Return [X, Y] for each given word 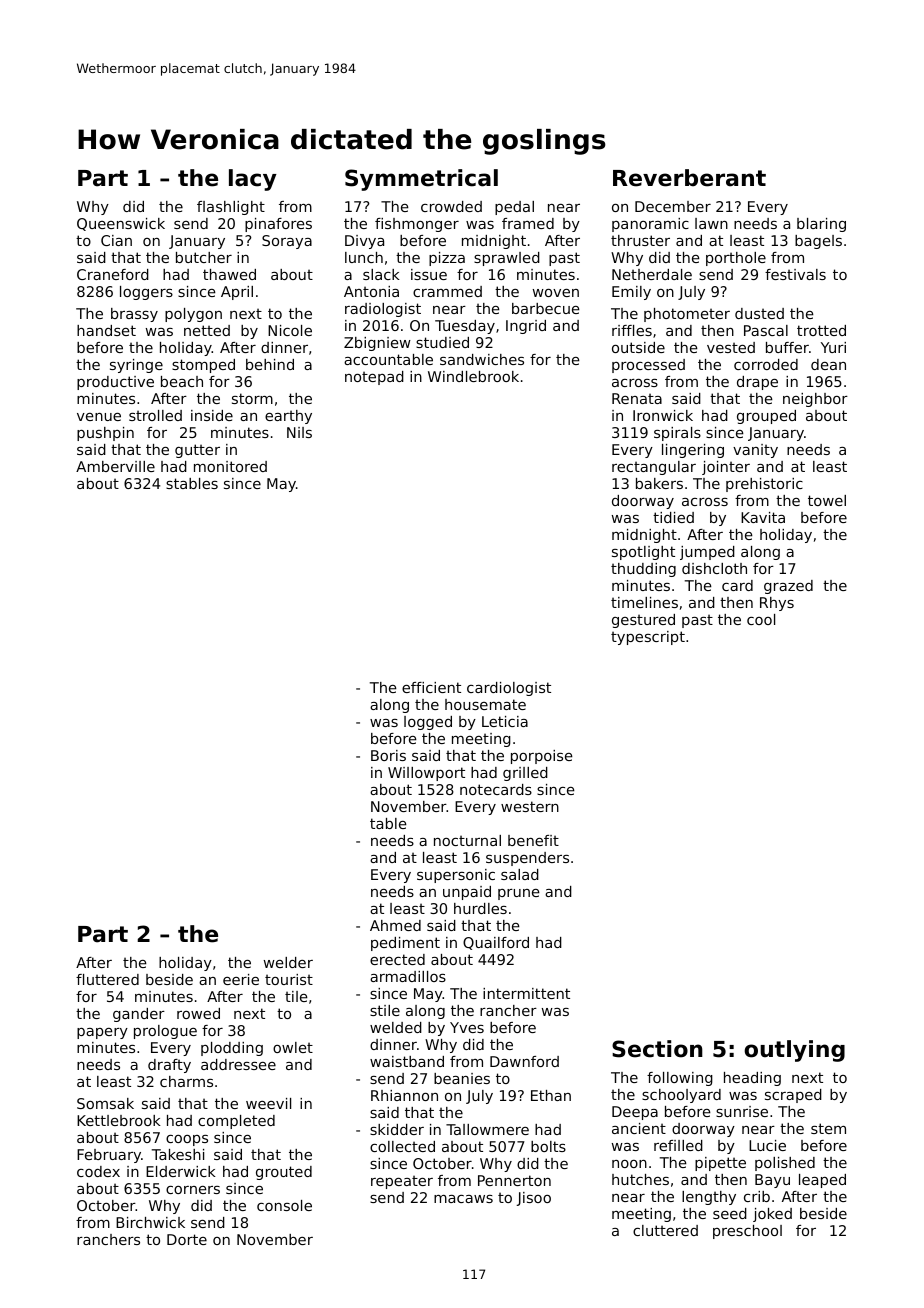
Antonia [371, 291]
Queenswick [121, 224]
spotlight [643, 553]
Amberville [115, 466]
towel [827, 500]
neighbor [815, 400]
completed [236, 1122]
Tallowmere [487, 1129]
